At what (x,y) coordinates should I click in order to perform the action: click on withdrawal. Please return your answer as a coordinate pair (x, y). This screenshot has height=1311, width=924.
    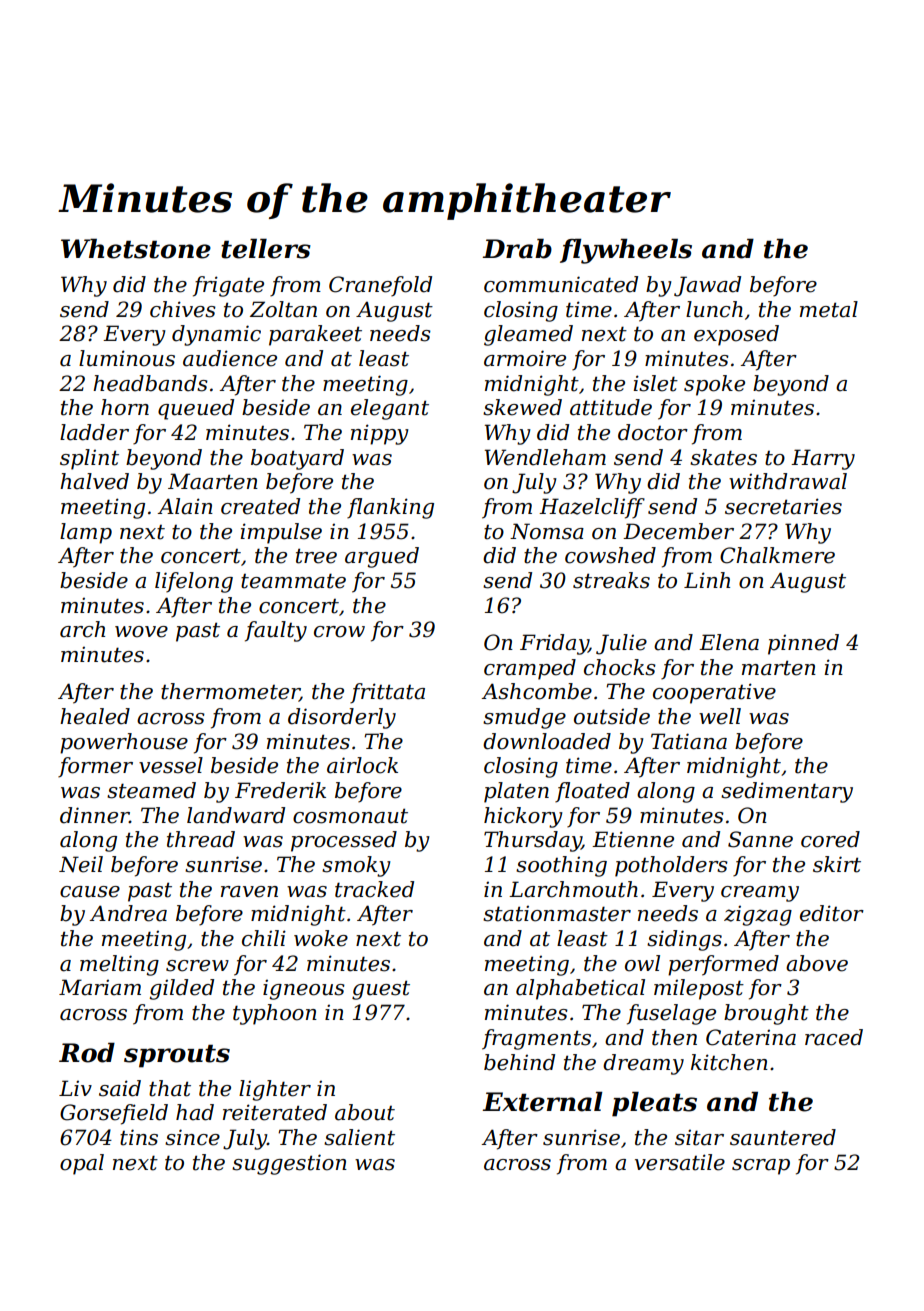
    Looking at the image, I should click on (788, 481).
